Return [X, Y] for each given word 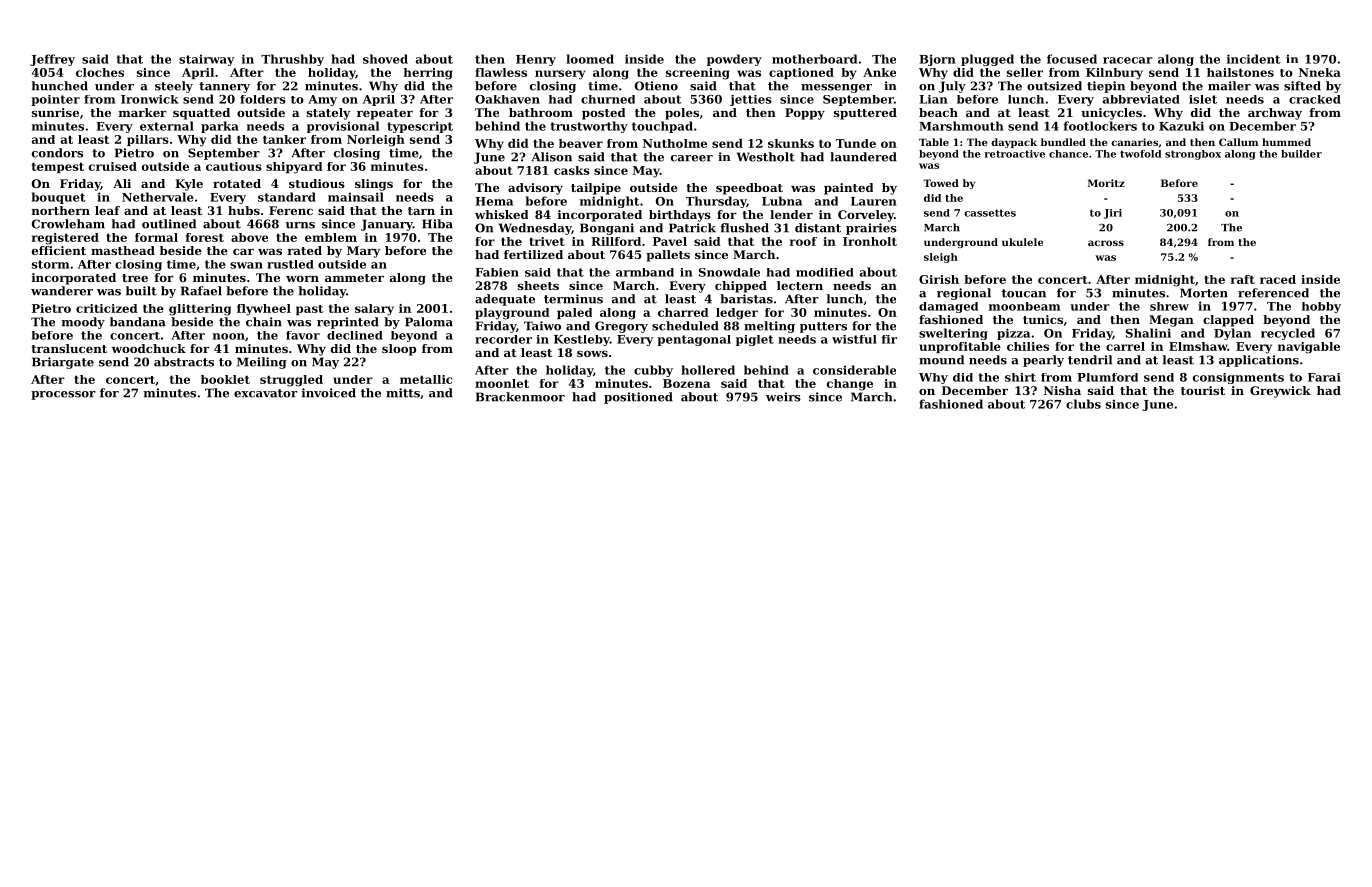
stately [328, 114]
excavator [266, 393]
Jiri [1113, 214]
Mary [363, 252]
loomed [590, 59]
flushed [744, 228]
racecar [1128, 60]
